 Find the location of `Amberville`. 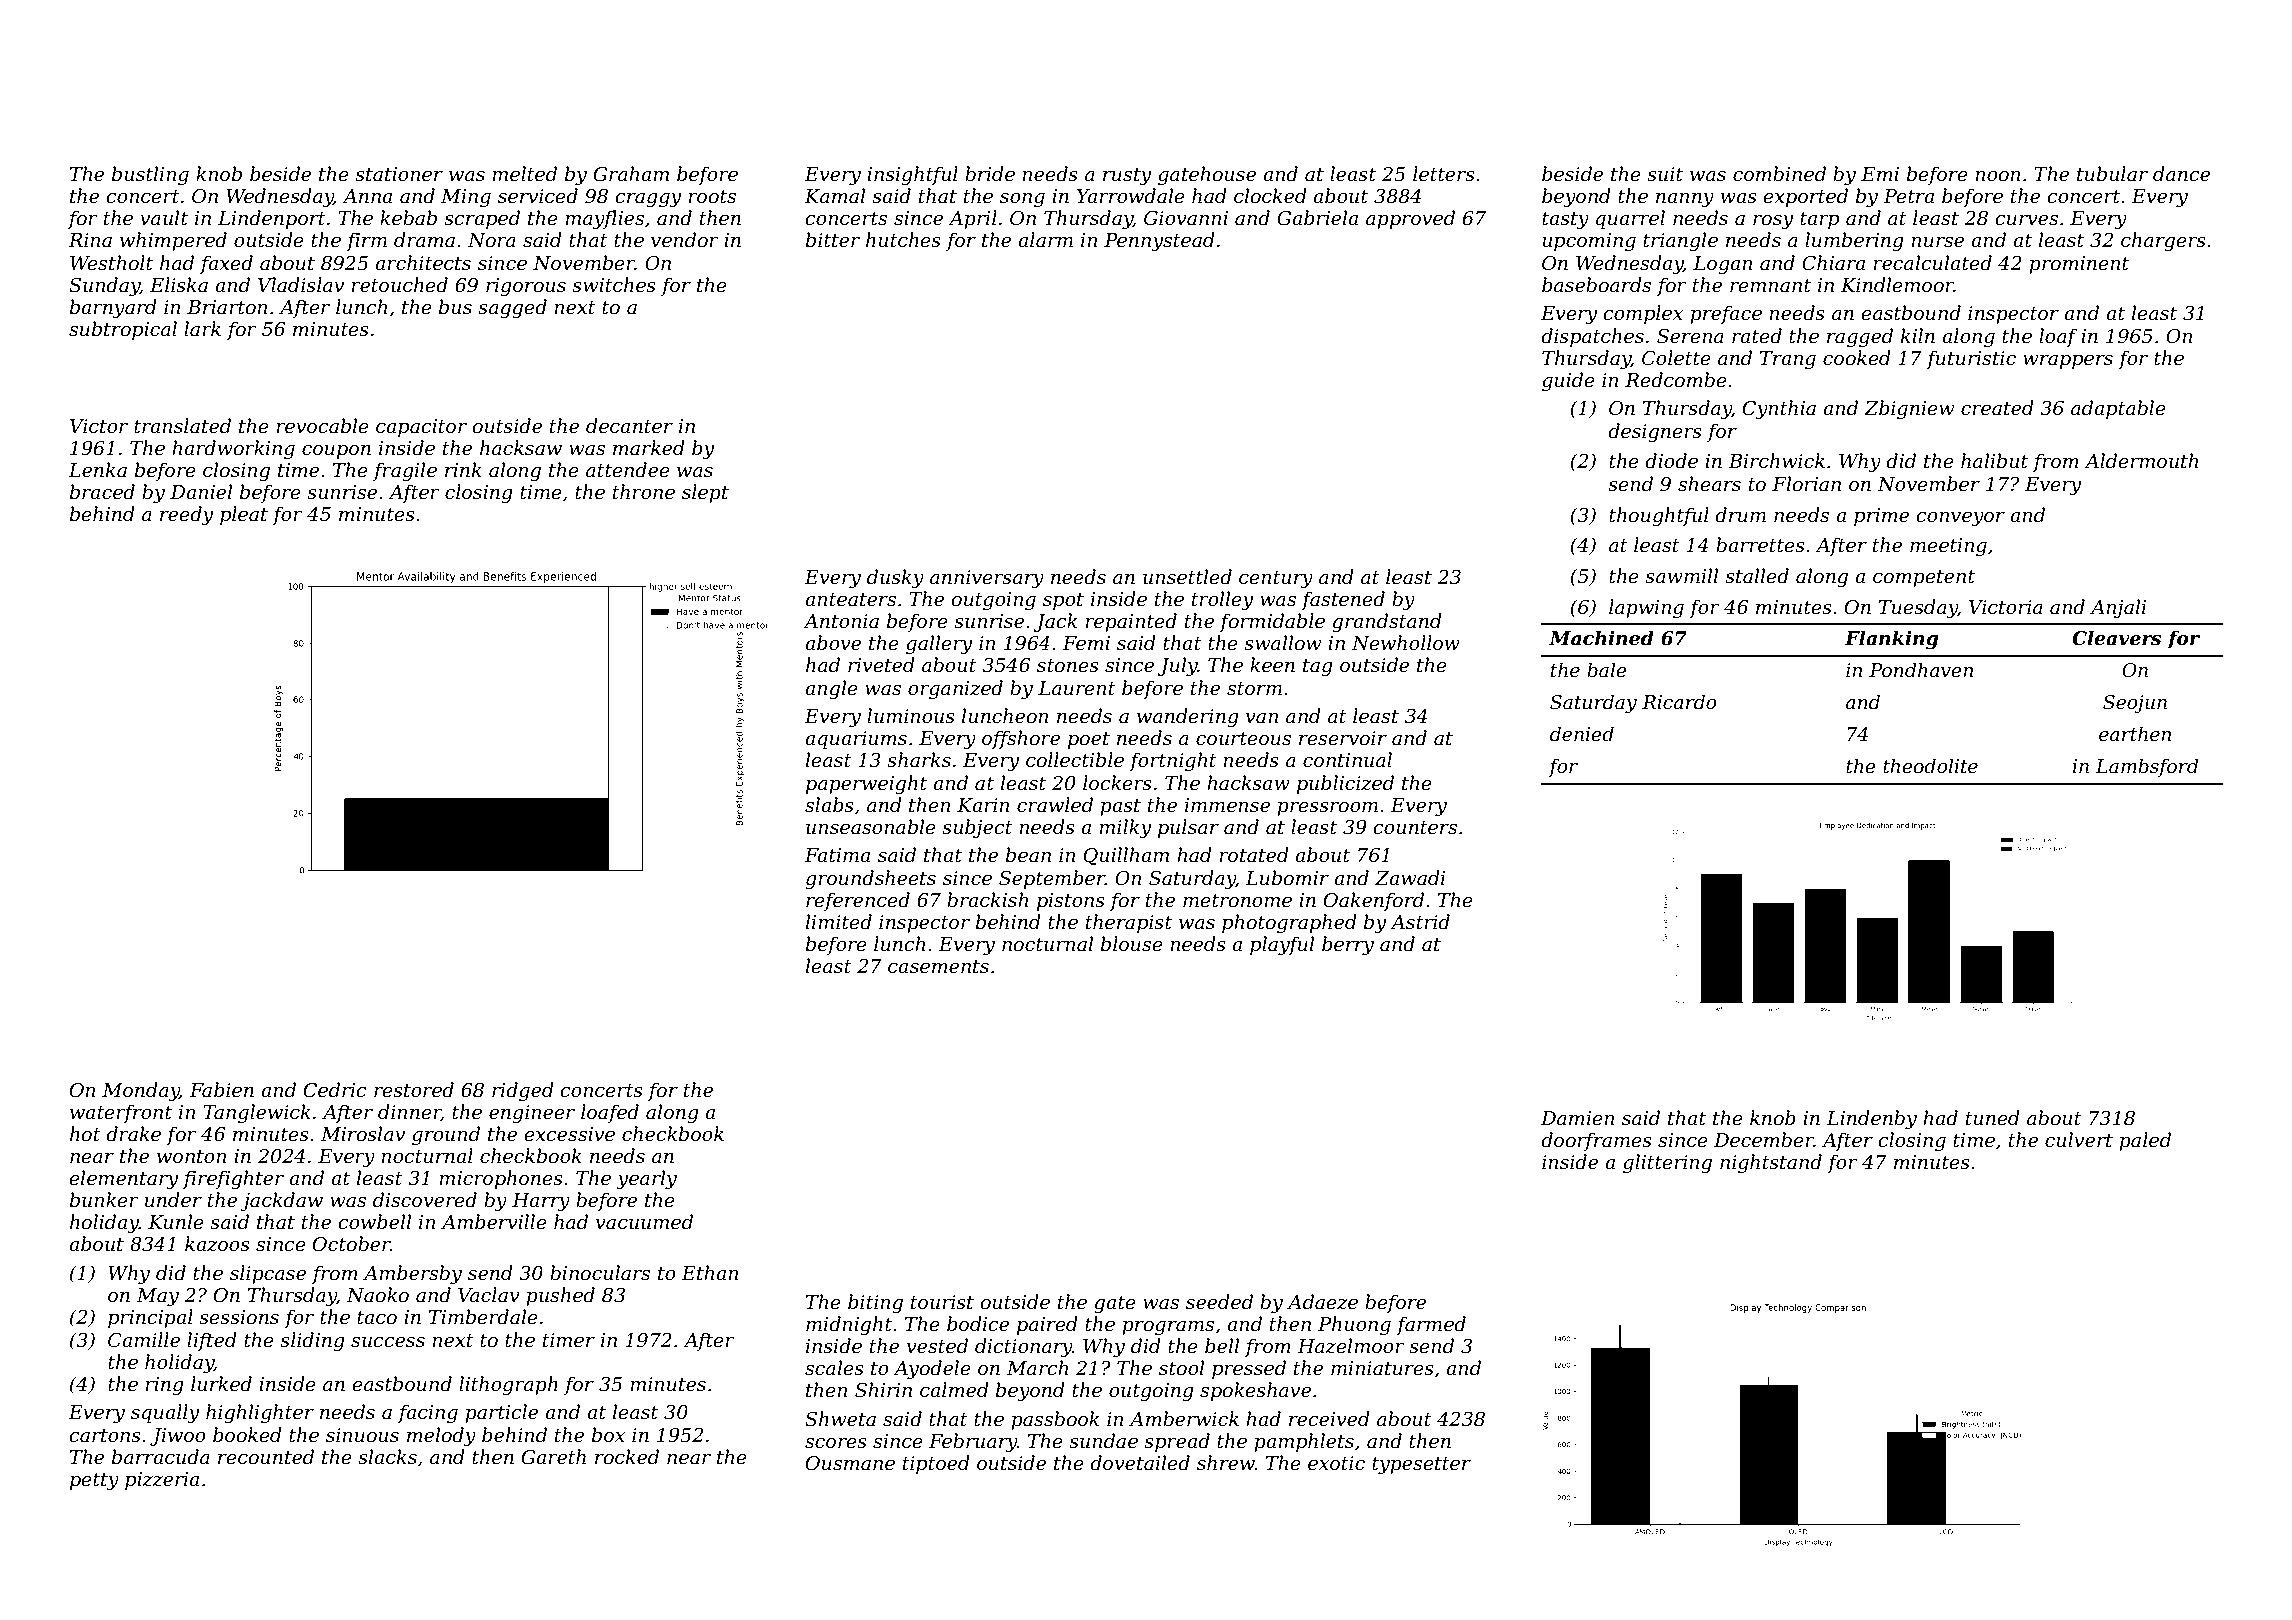

Amberville is located at coordinates (494, 1222).
